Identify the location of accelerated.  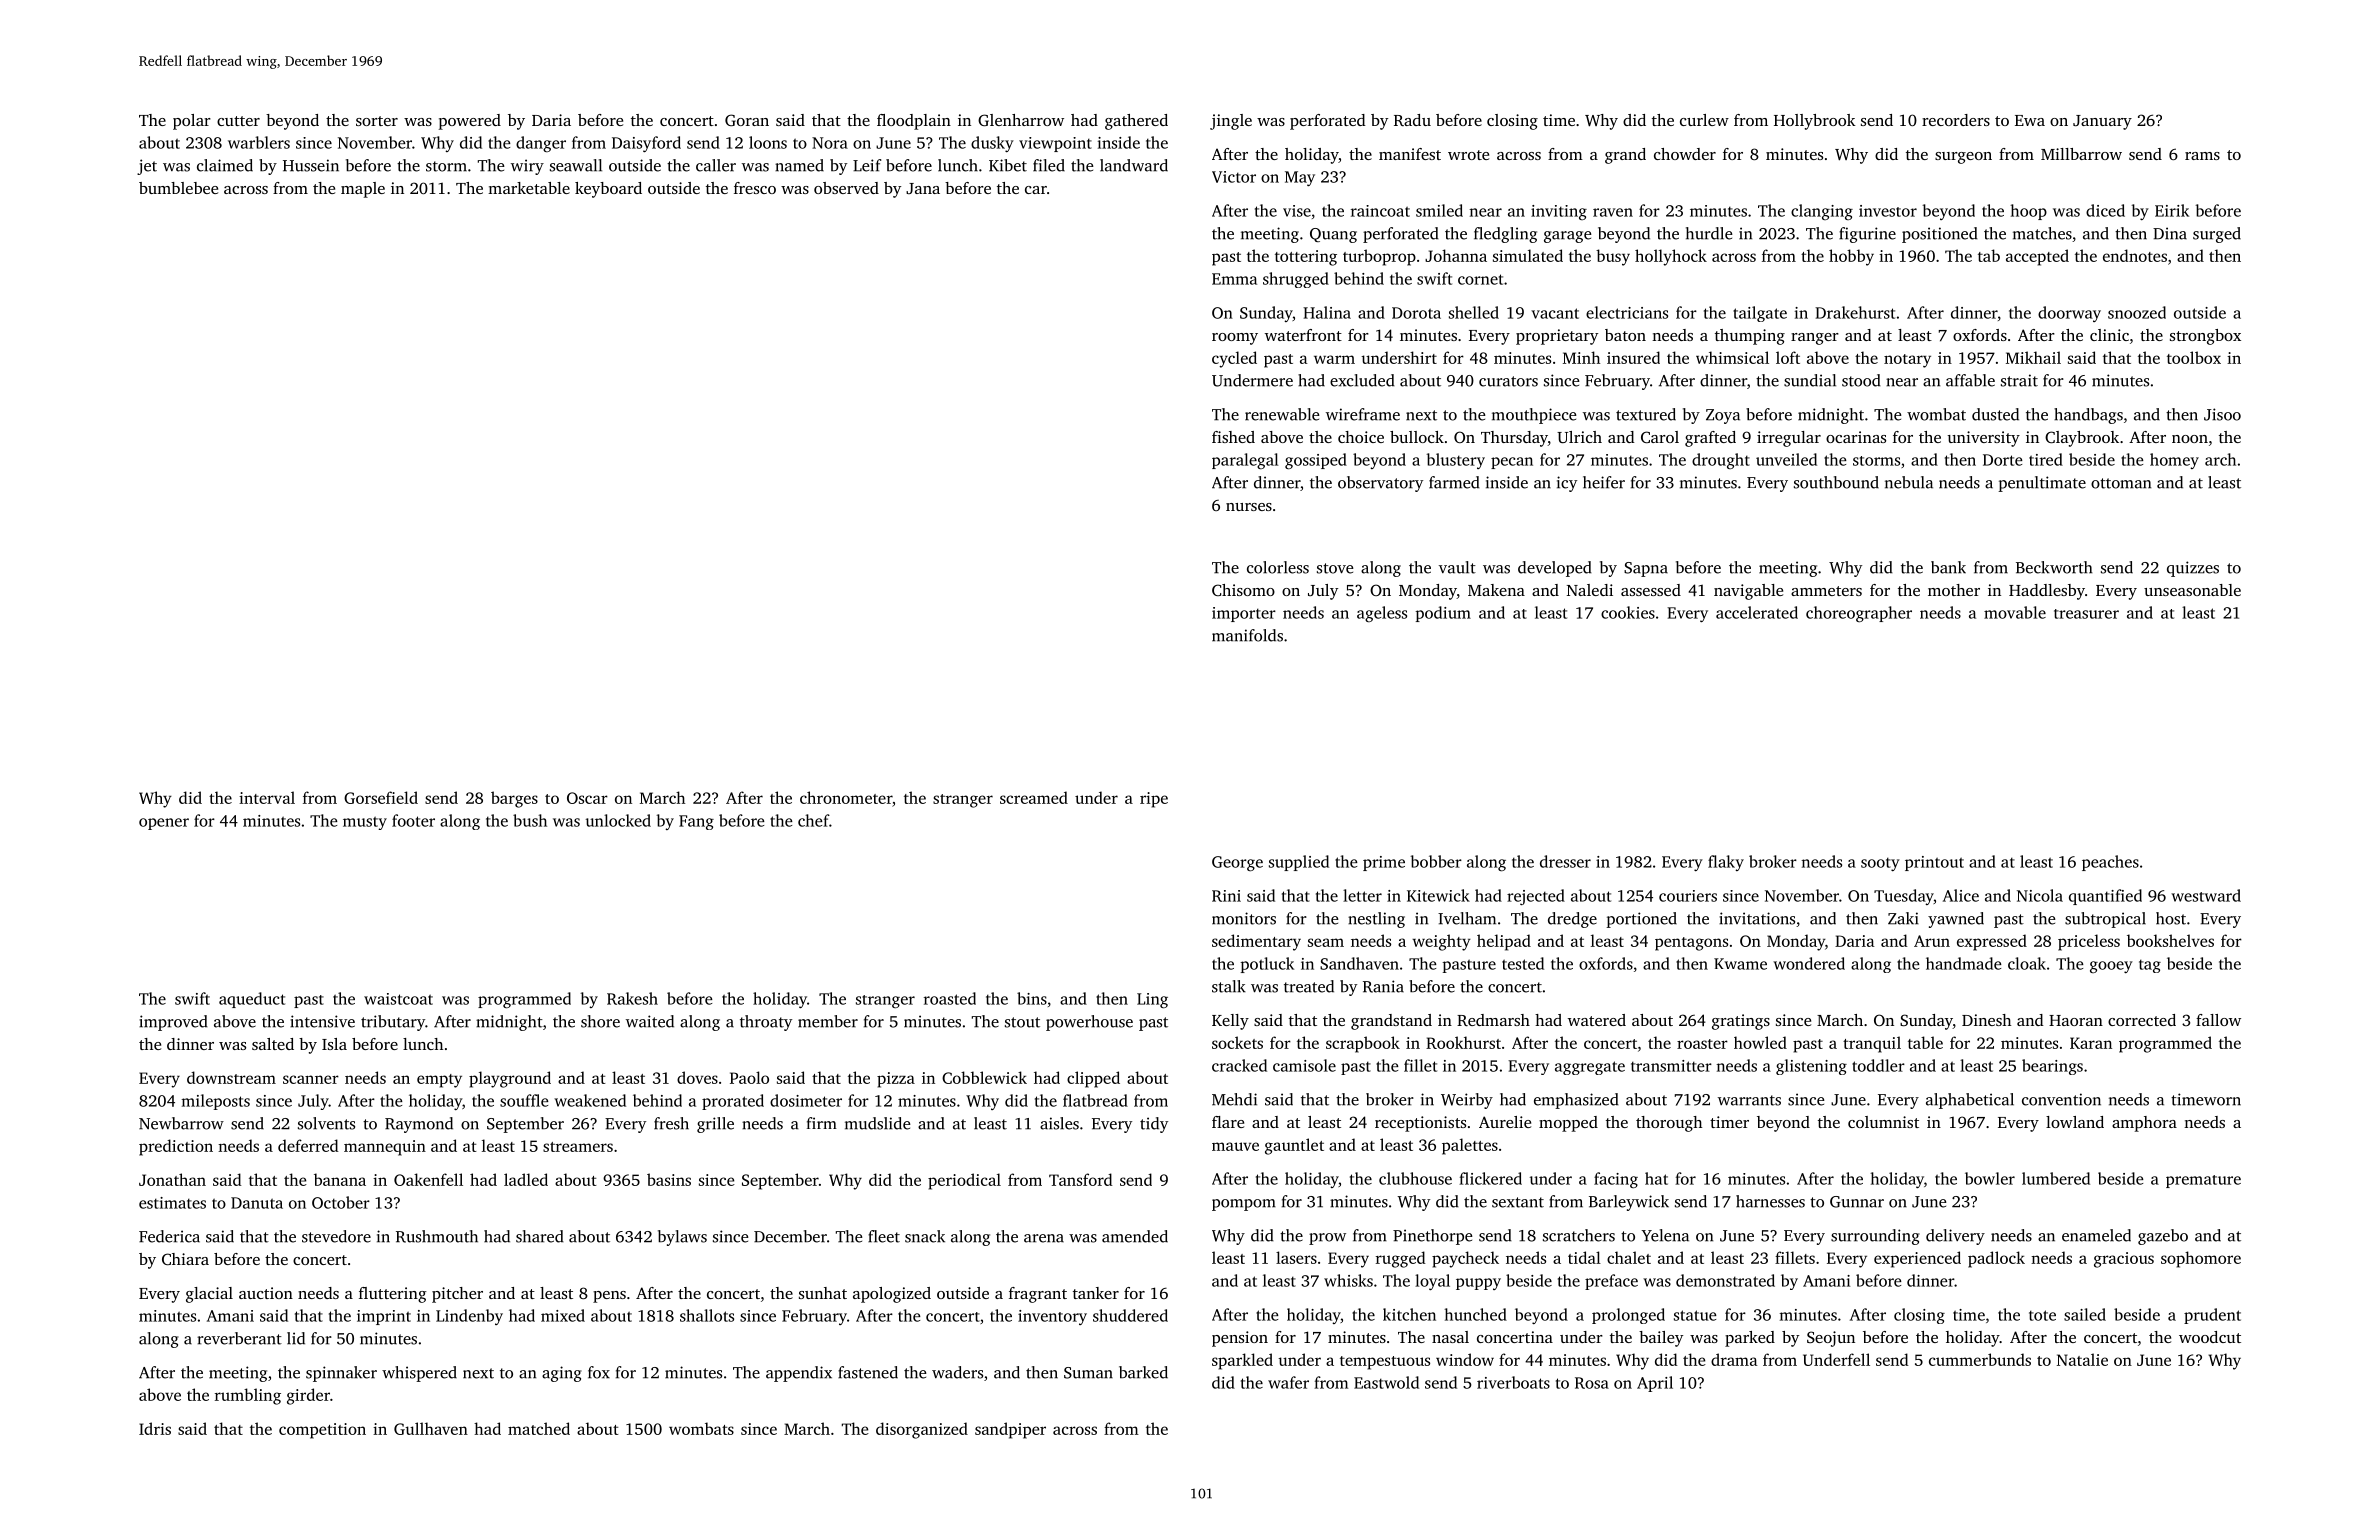
(1757, 612).
